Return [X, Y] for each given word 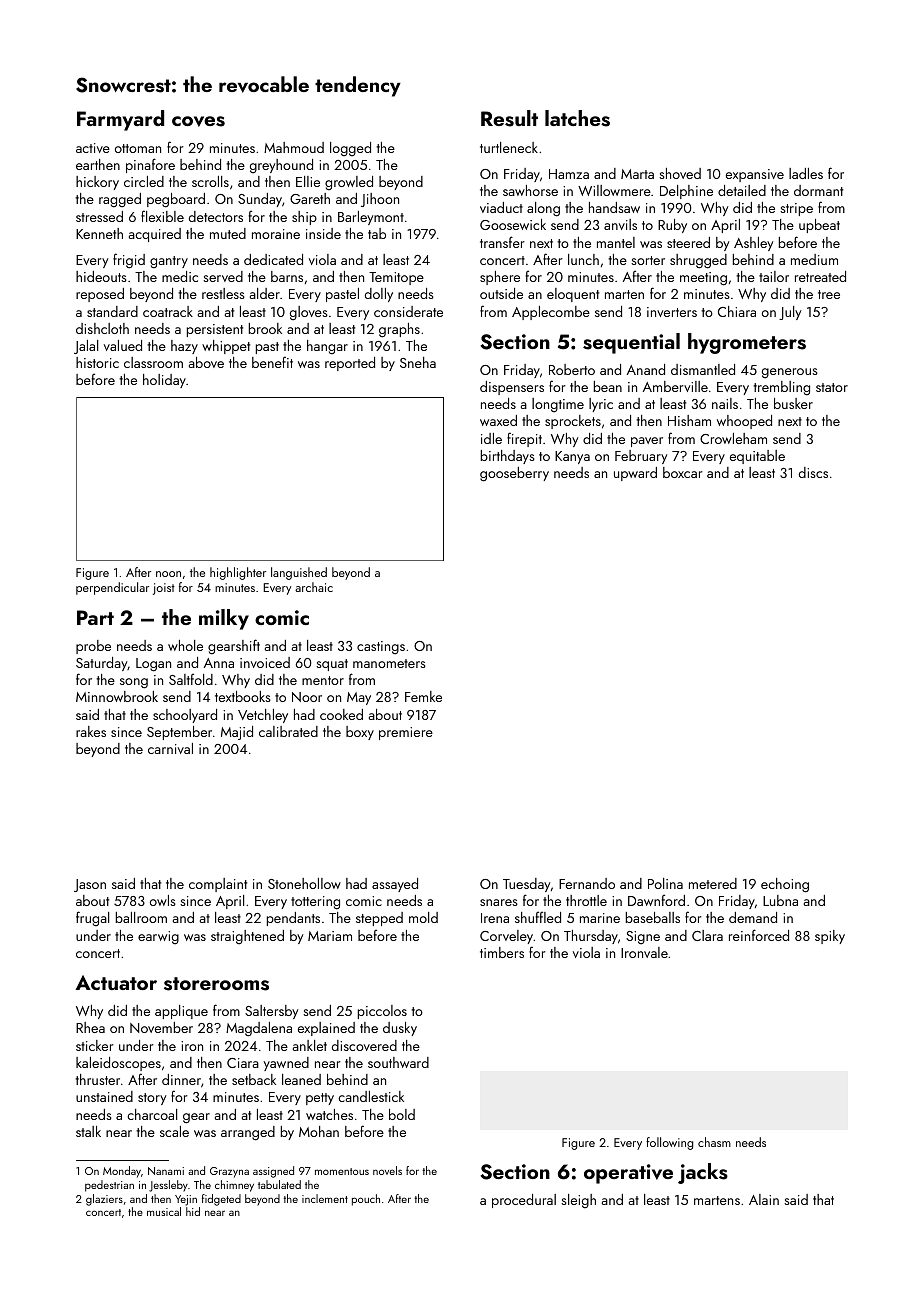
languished [299, 573]
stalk [88, 1131]
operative [628, 1174]
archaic [314, 587]
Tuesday [527, 885]
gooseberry [514, 474]
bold [402, 1114]
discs [813, 472]
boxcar [683, 472]
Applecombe [551, 313]
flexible [162, 216]
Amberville [675, 386]
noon [168, 574]
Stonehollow [304, 883]
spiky [830, 937]
